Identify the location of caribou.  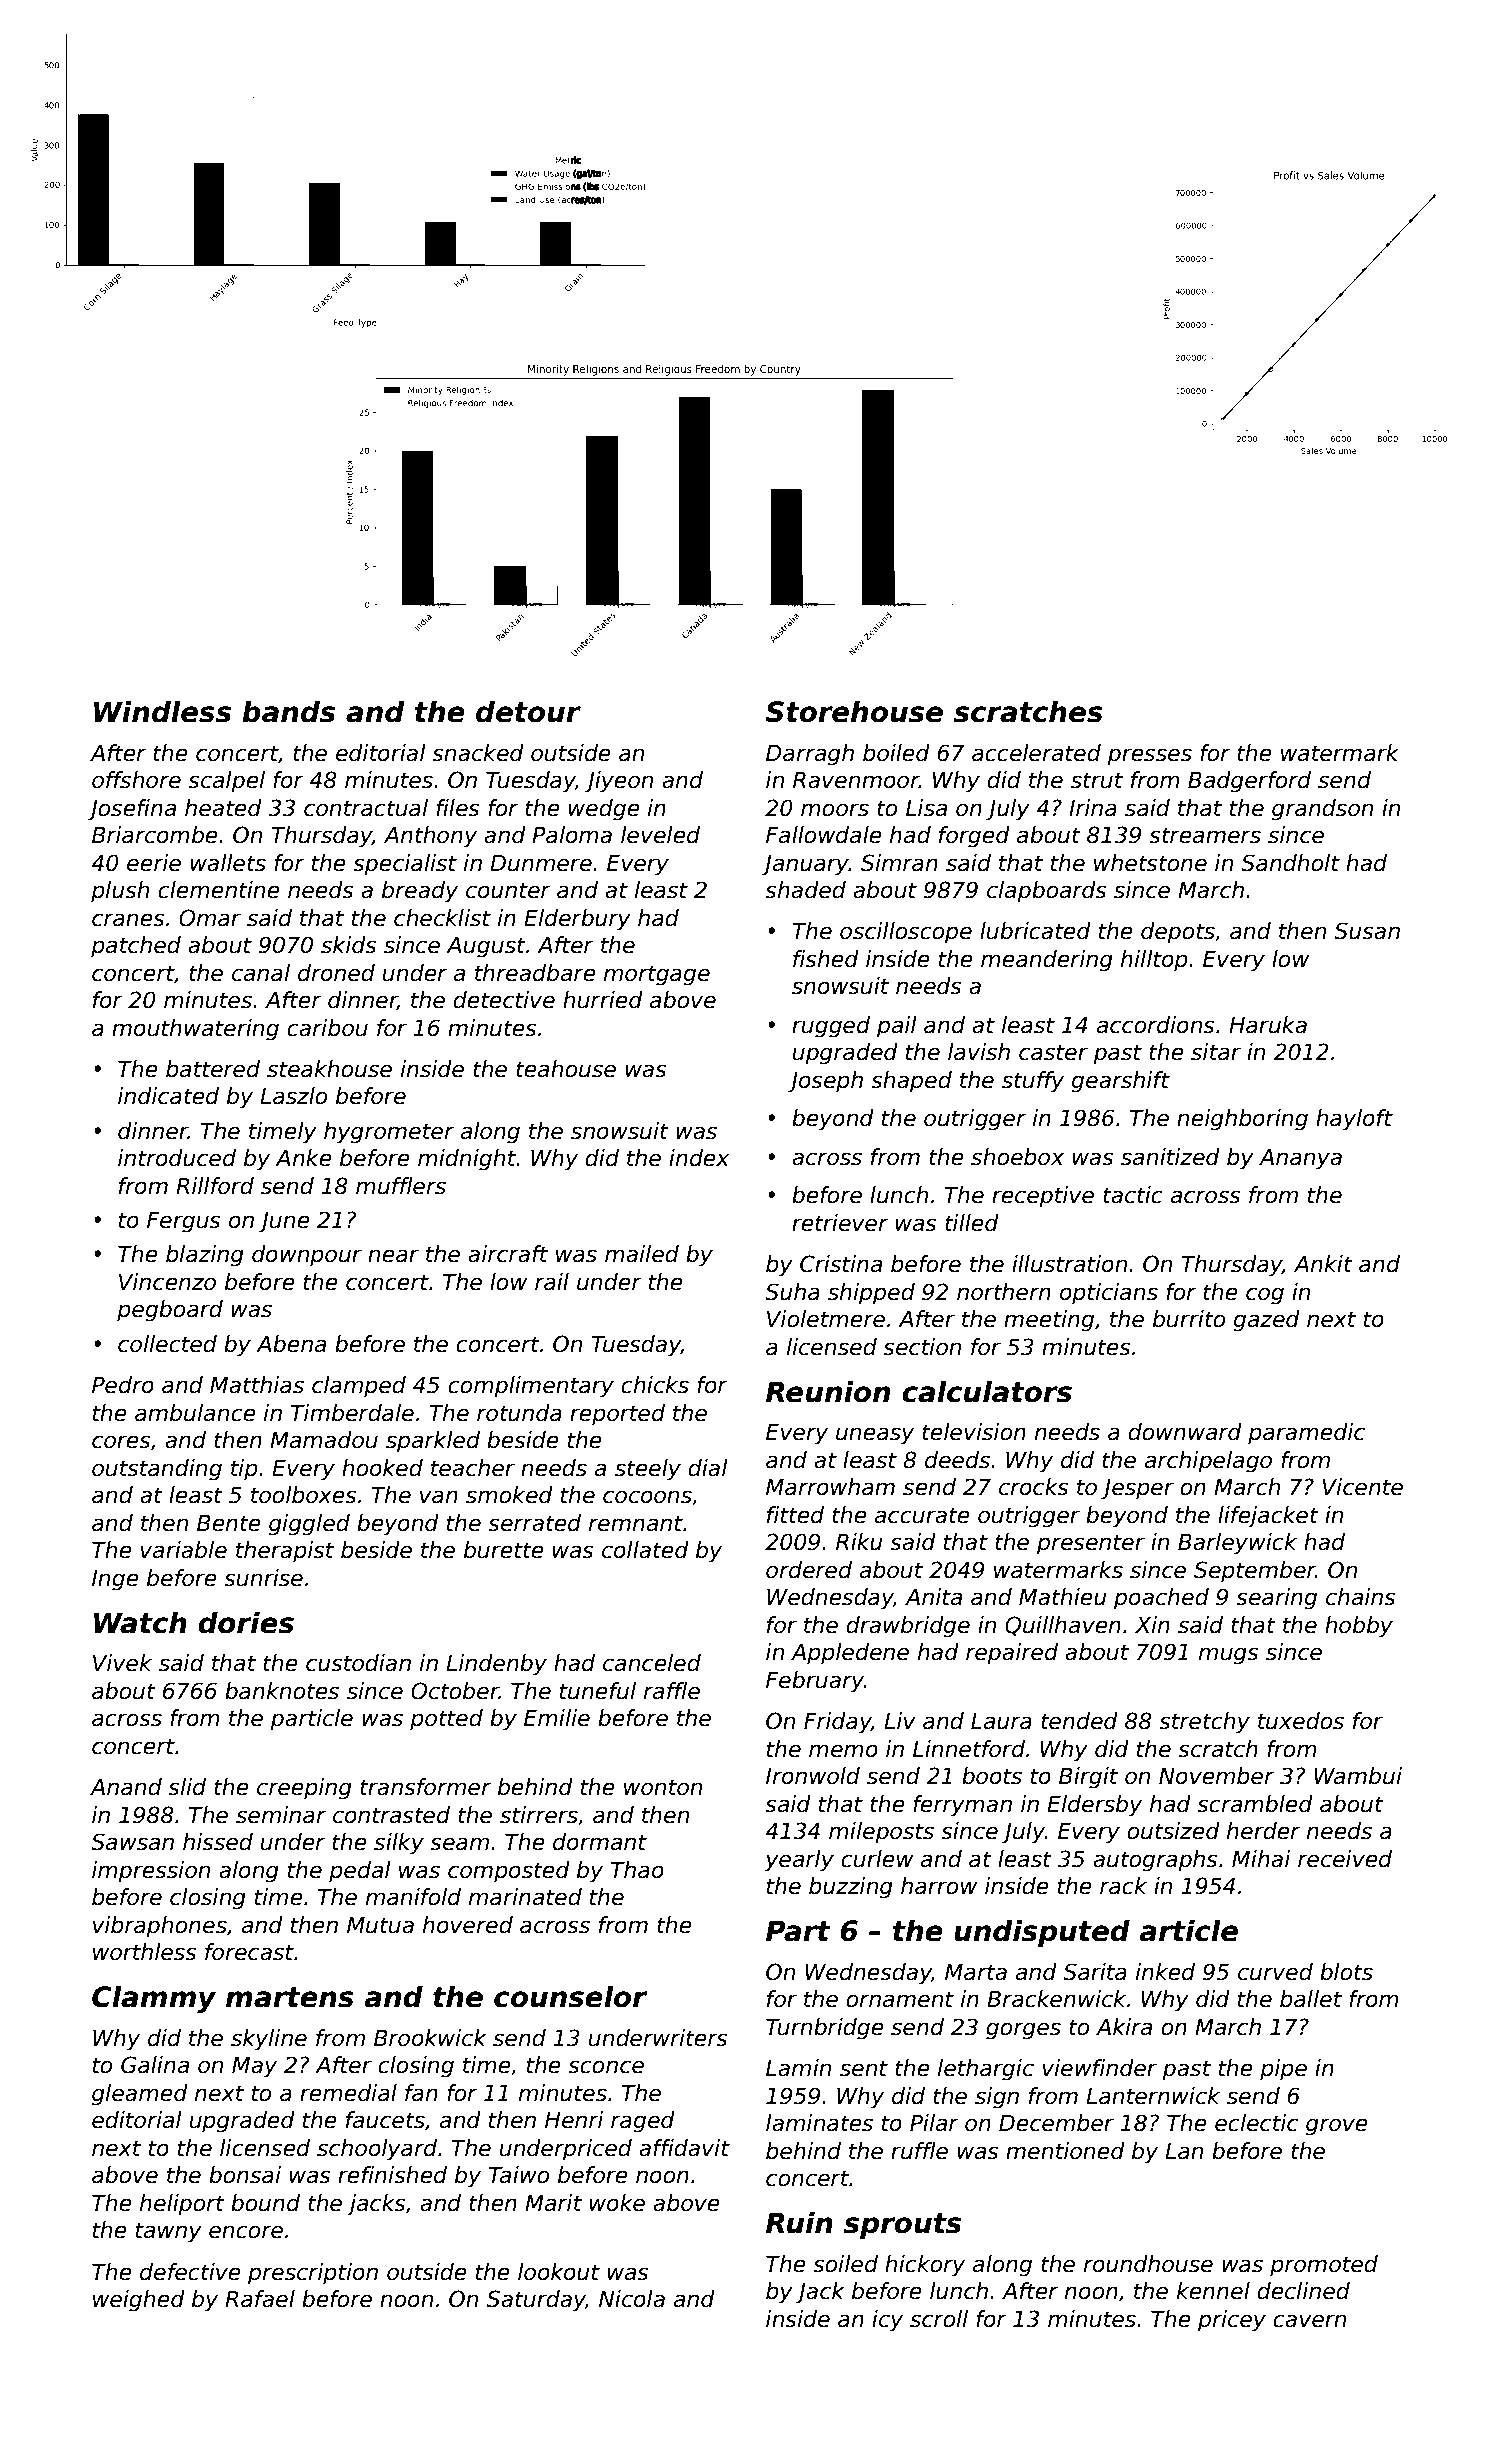
(327, 1028).
